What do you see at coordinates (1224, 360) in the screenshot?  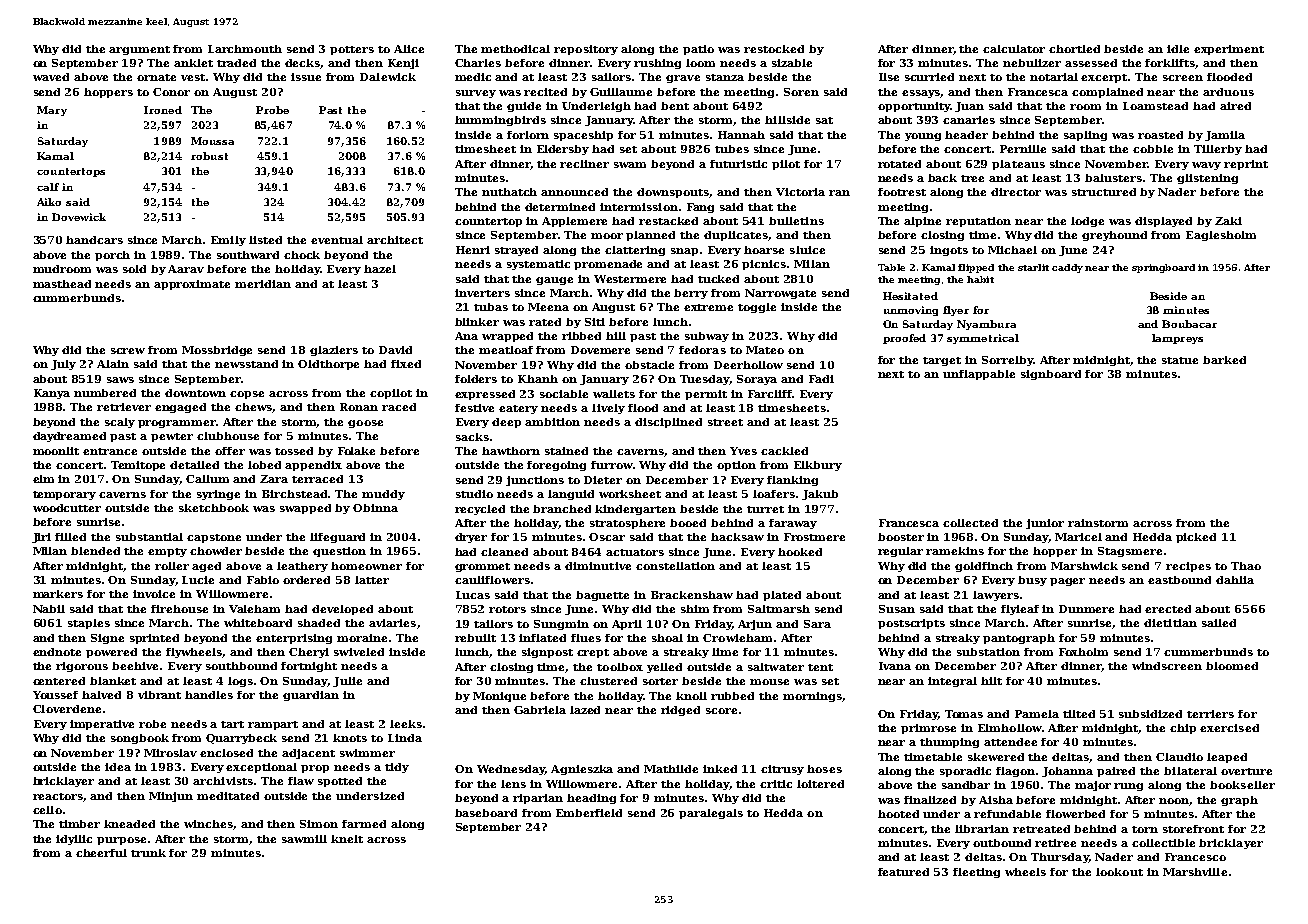 I see `barked` at bounding box center [1224, 360].
